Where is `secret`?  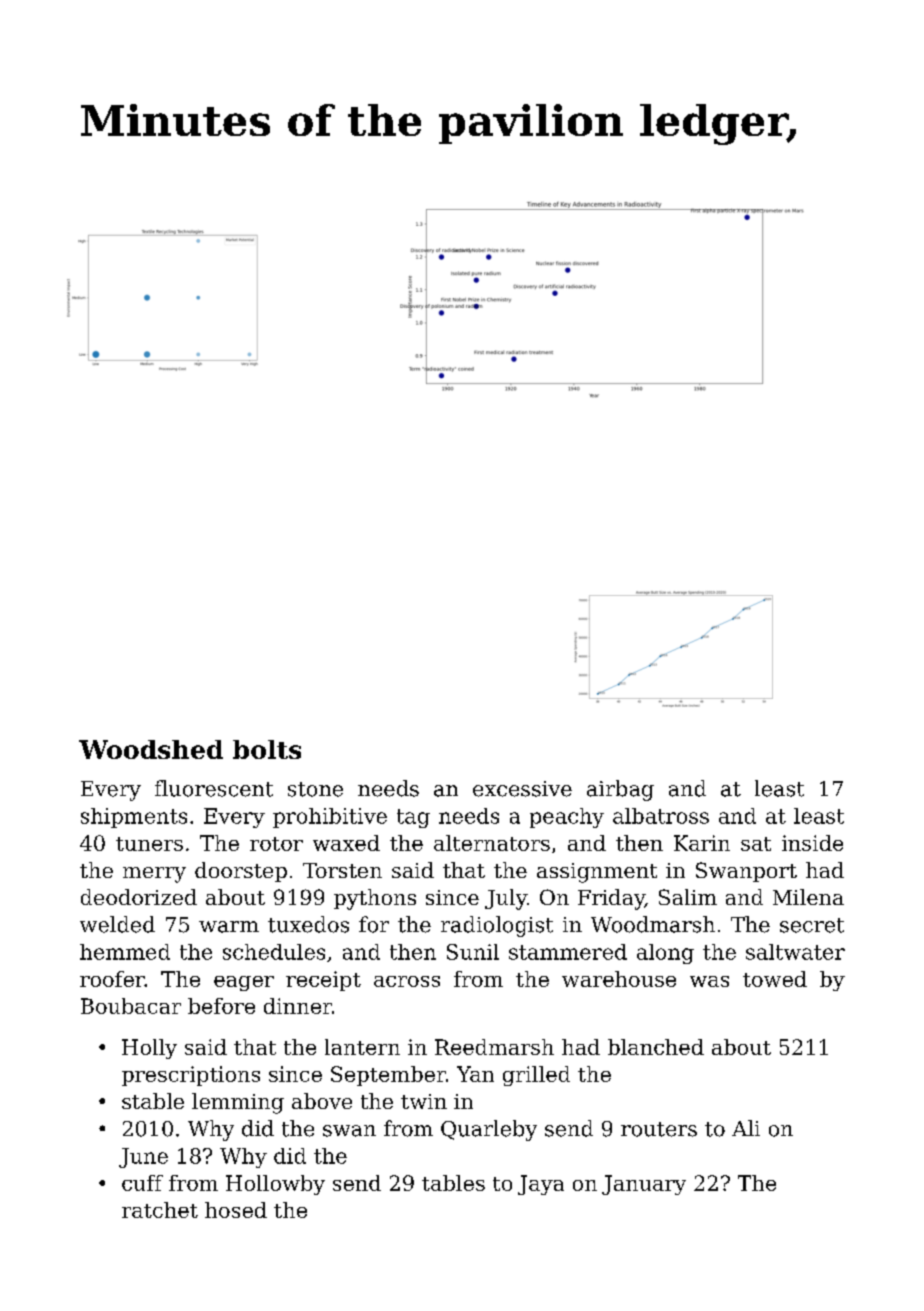 secret is located at coordinates (812, 925).
